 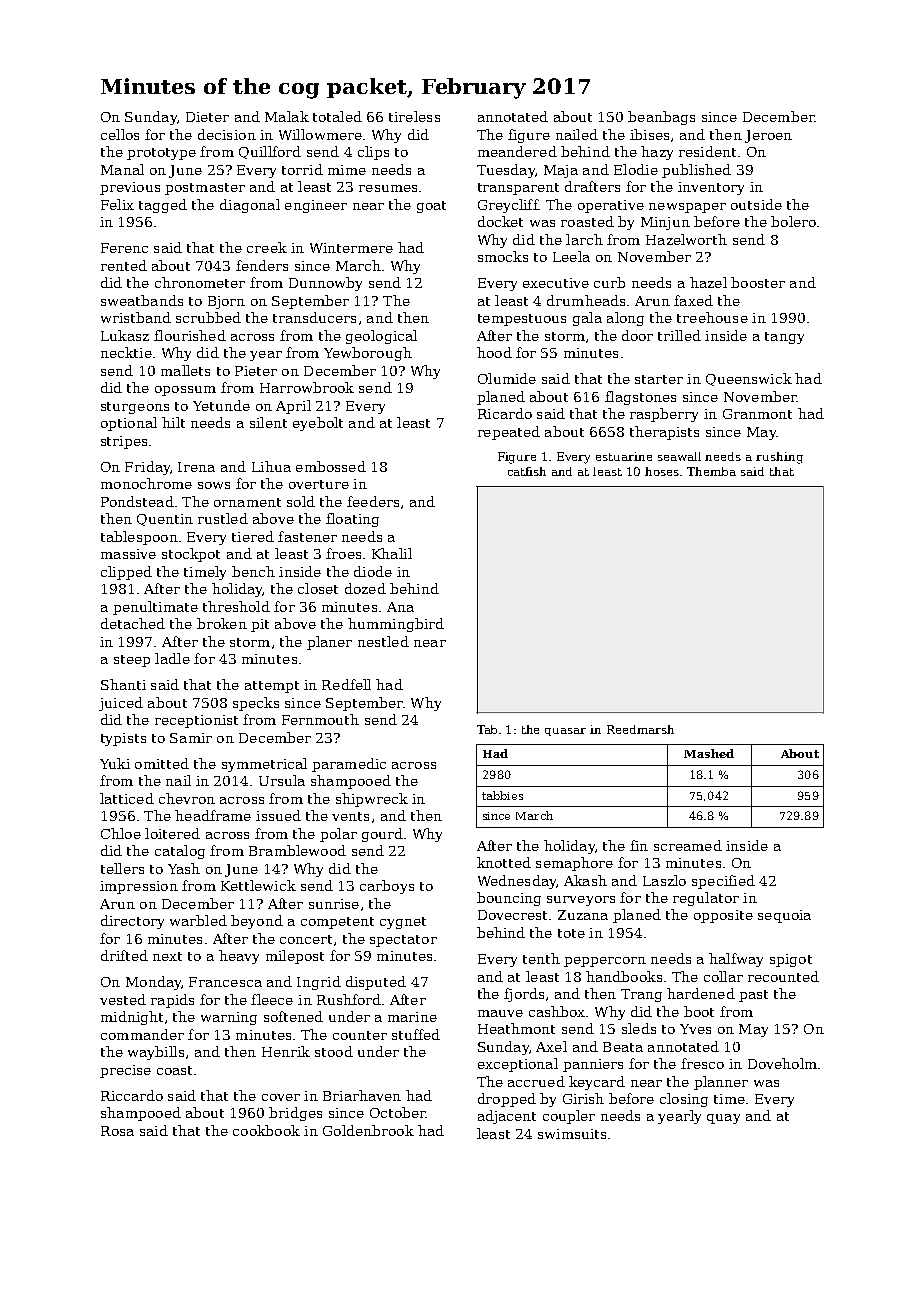 What do you see at coordinates (709, 753) in the document?
I see `Mashed` at bounding box center [709, 753].
